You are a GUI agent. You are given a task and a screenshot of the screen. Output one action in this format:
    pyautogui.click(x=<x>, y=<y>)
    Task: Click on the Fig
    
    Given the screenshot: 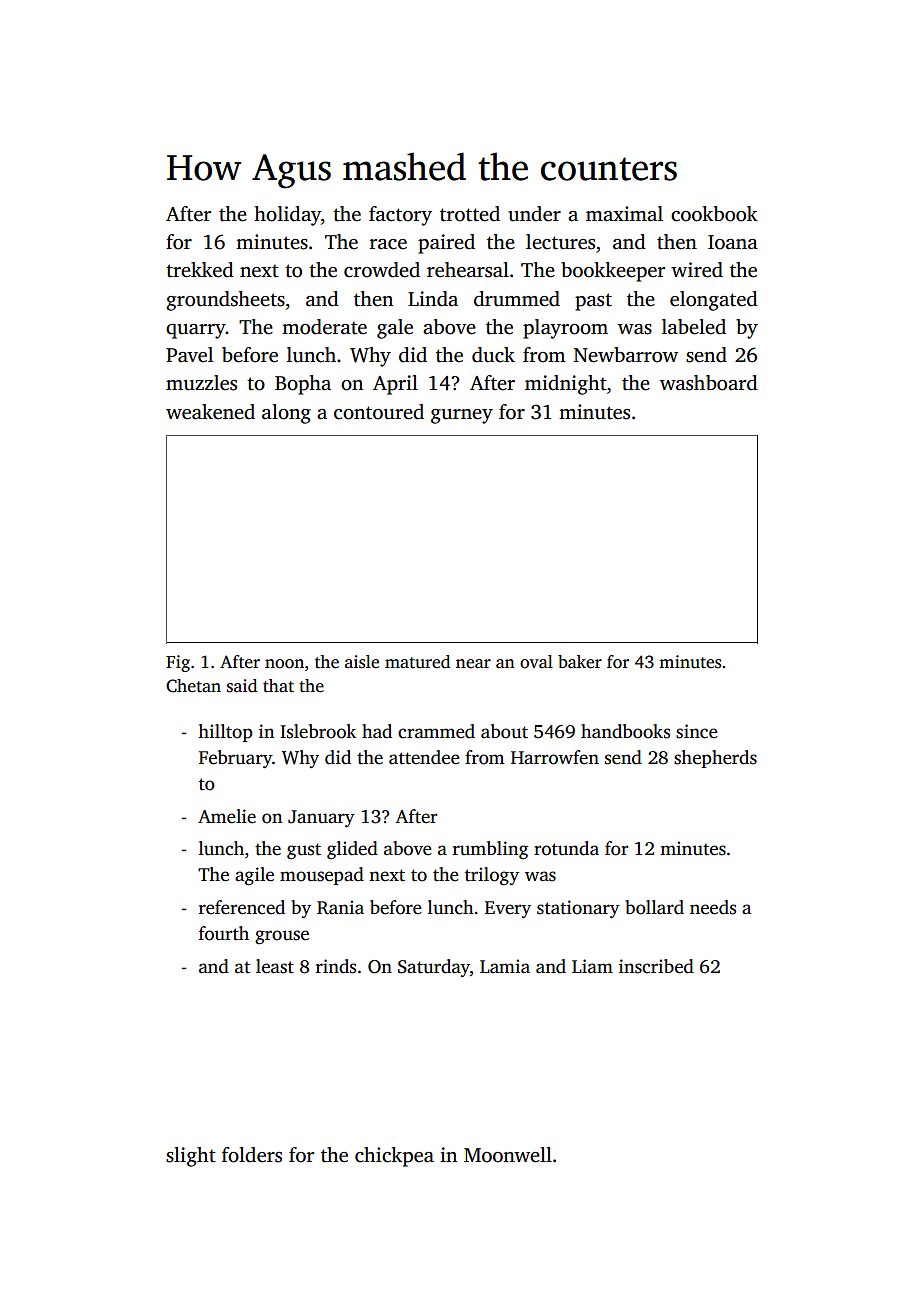 What is the action you would take?
    pyautogui.click(x=178, y=663)
